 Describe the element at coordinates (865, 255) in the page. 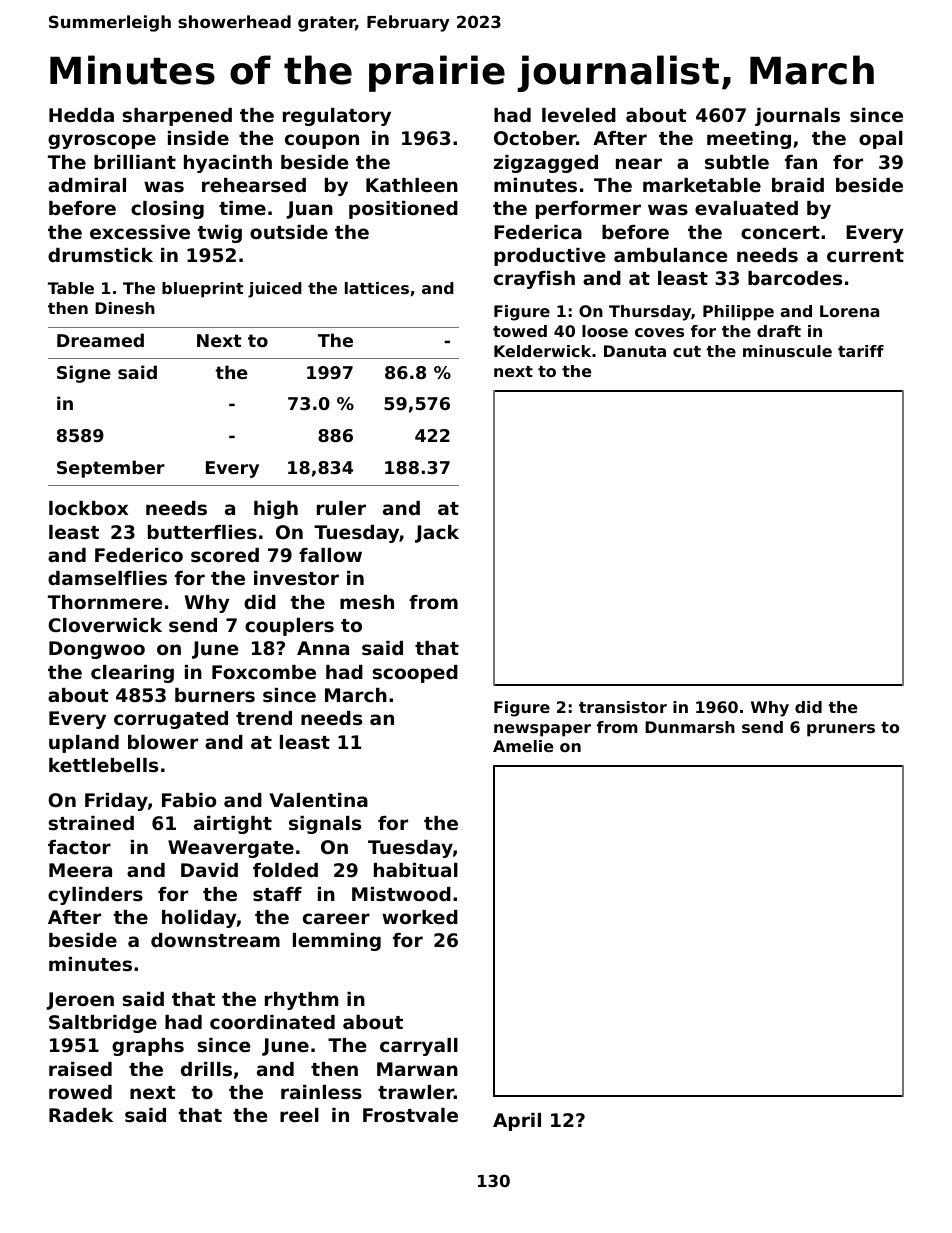

I see `current` at that location.
